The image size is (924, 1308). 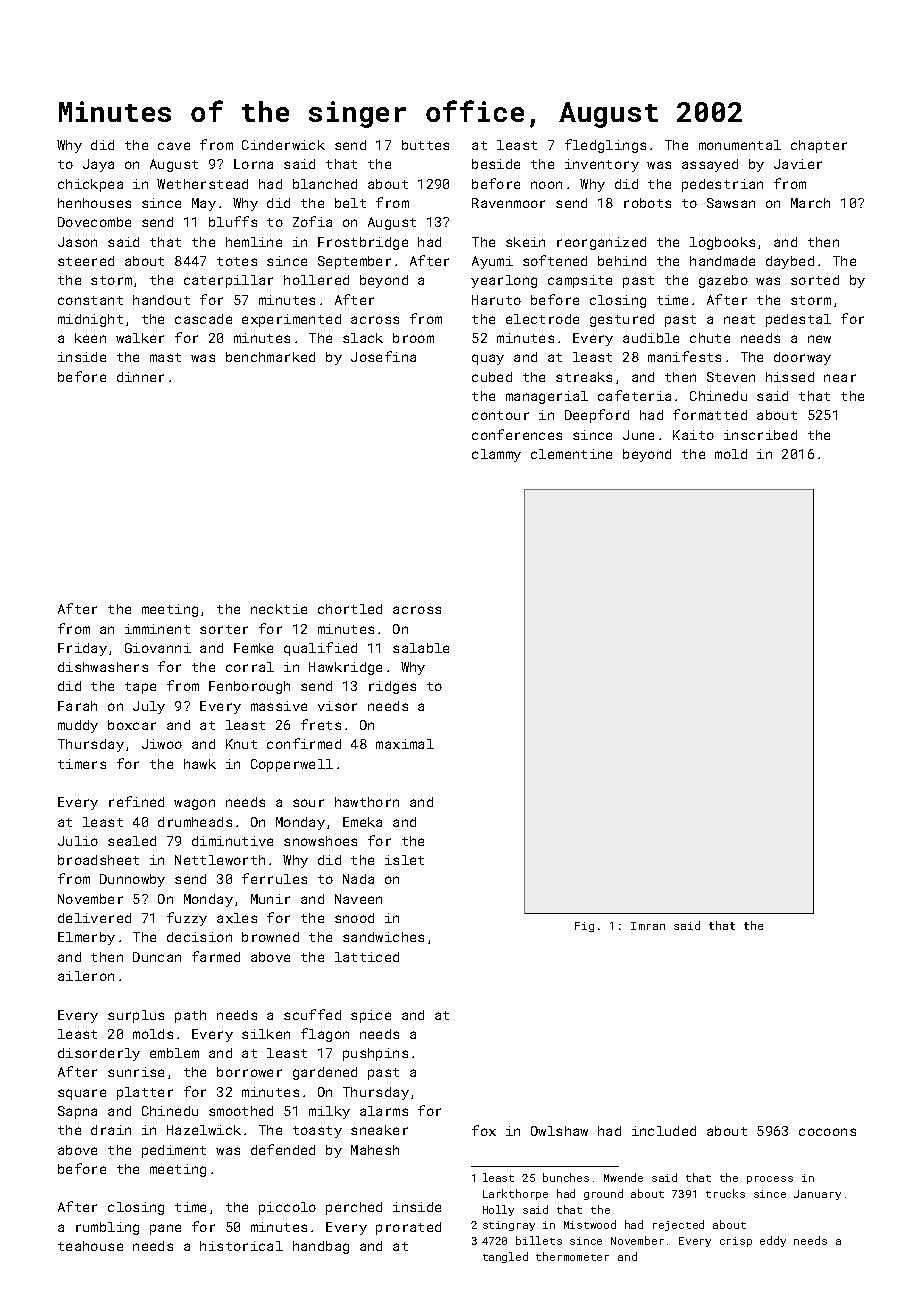 I want to click on defended, so click(x=283, y=1149).
